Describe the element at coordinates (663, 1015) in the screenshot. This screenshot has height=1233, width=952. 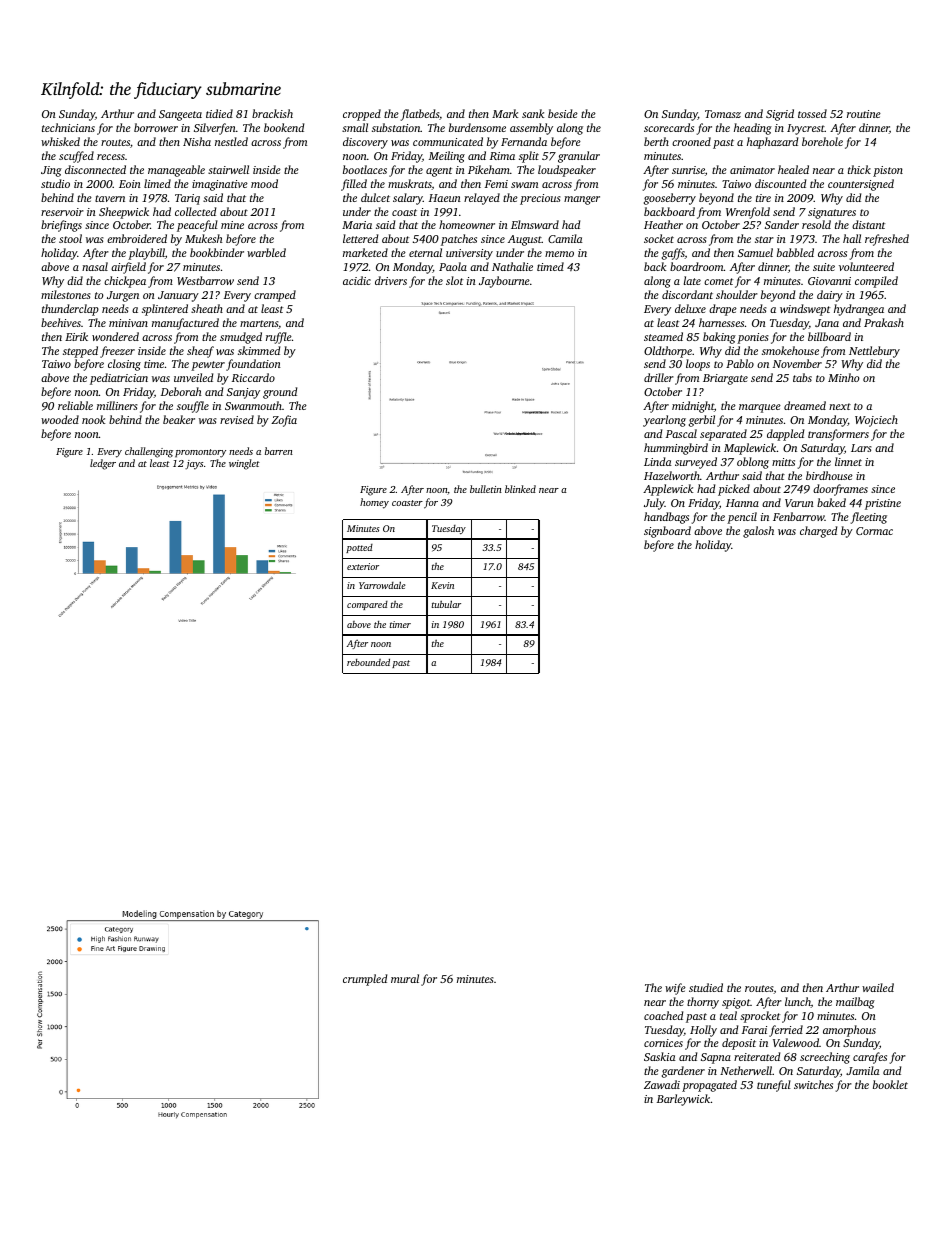
I see `coached` at that location.
